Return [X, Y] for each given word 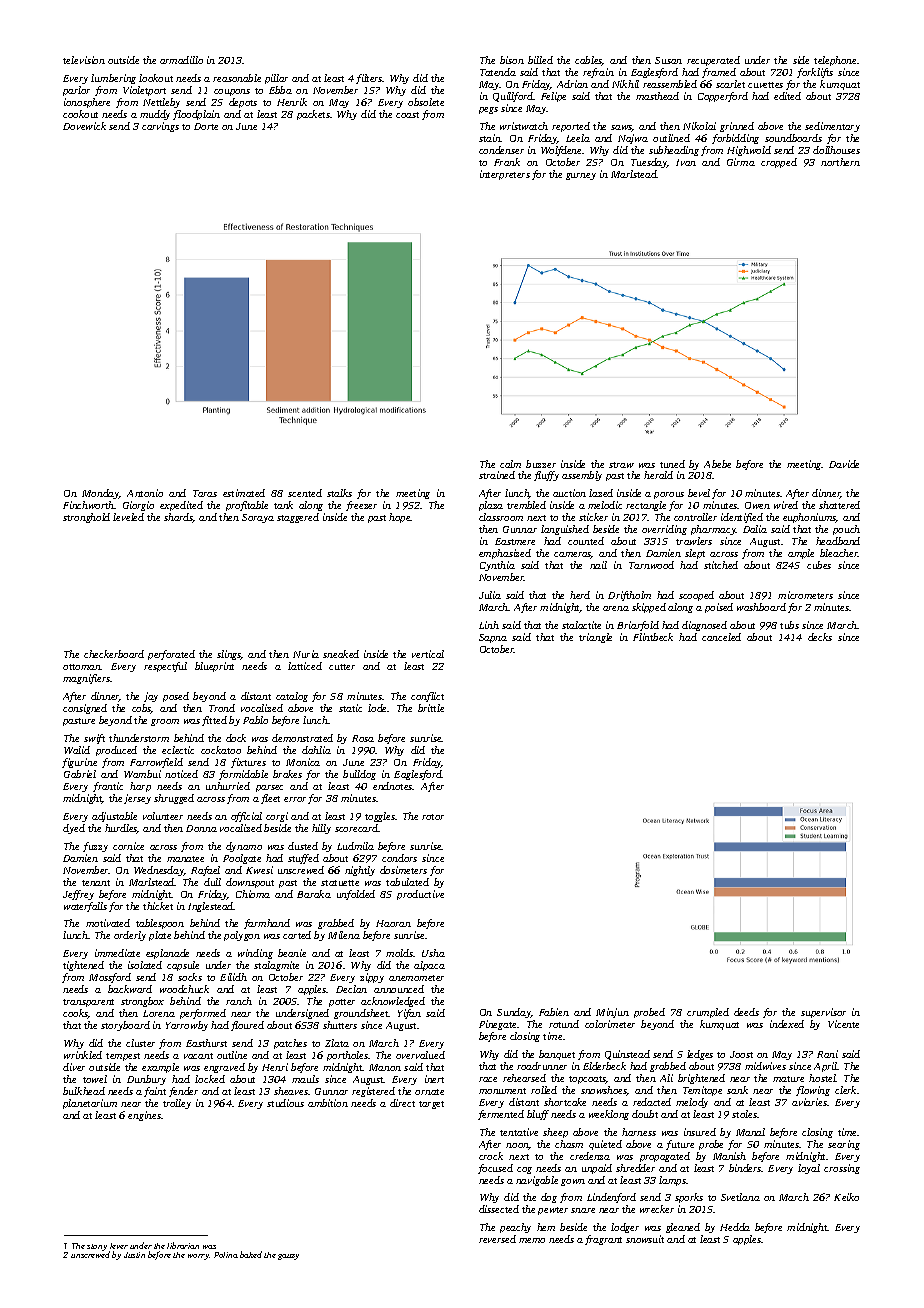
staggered [298, 518]
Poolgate [242, 859]
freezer [361, 506]
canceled [721, 637]
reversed [497, 1239]
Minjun [612, 1013]
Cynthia [497, 566]
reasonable [237, 78]
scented [305, 493]
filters [369, 79]
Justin [134, 1255]
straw [621, 465]
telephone [835, 61]
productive [420, 895]
